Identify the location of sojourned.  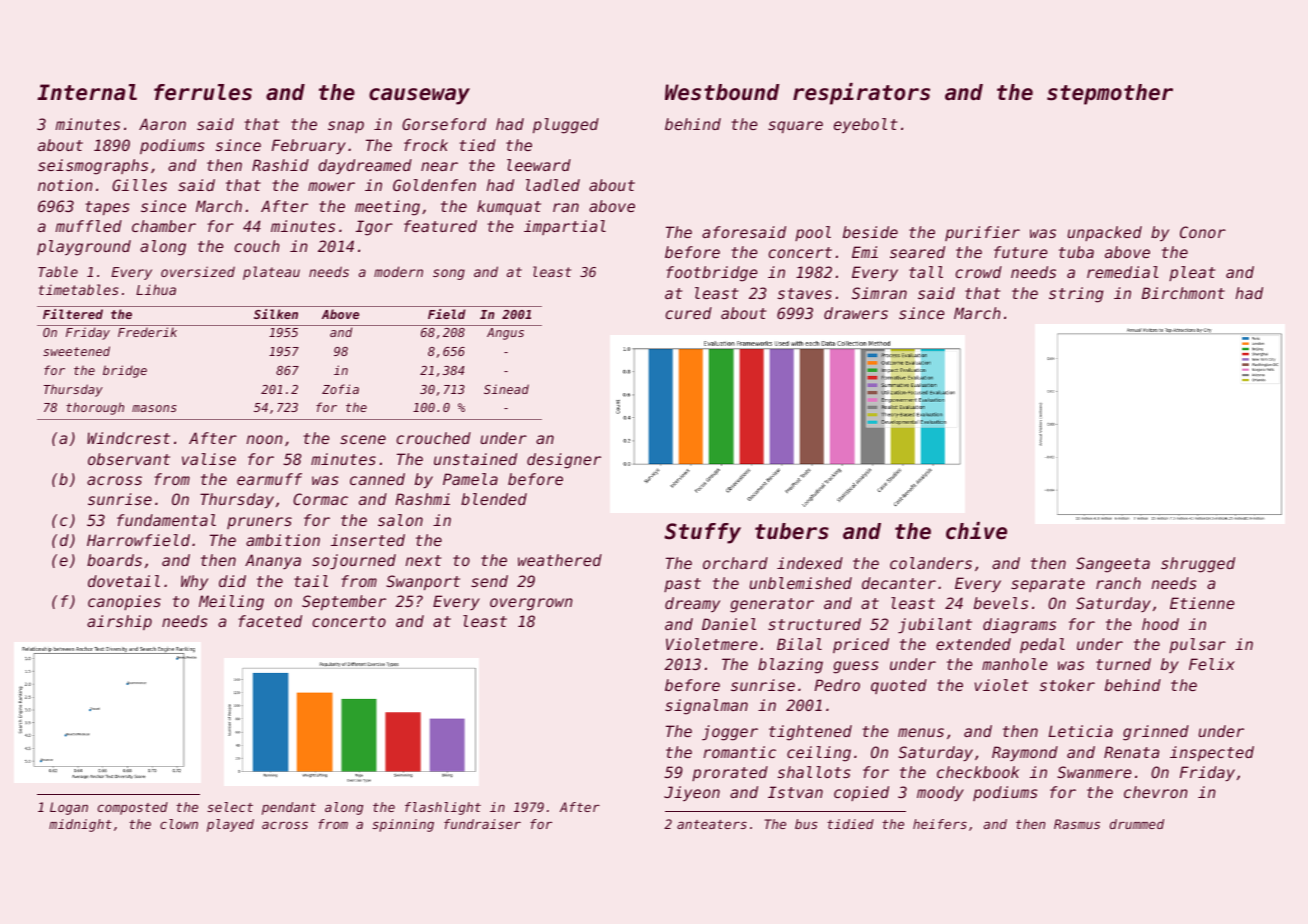
(354, 561).
